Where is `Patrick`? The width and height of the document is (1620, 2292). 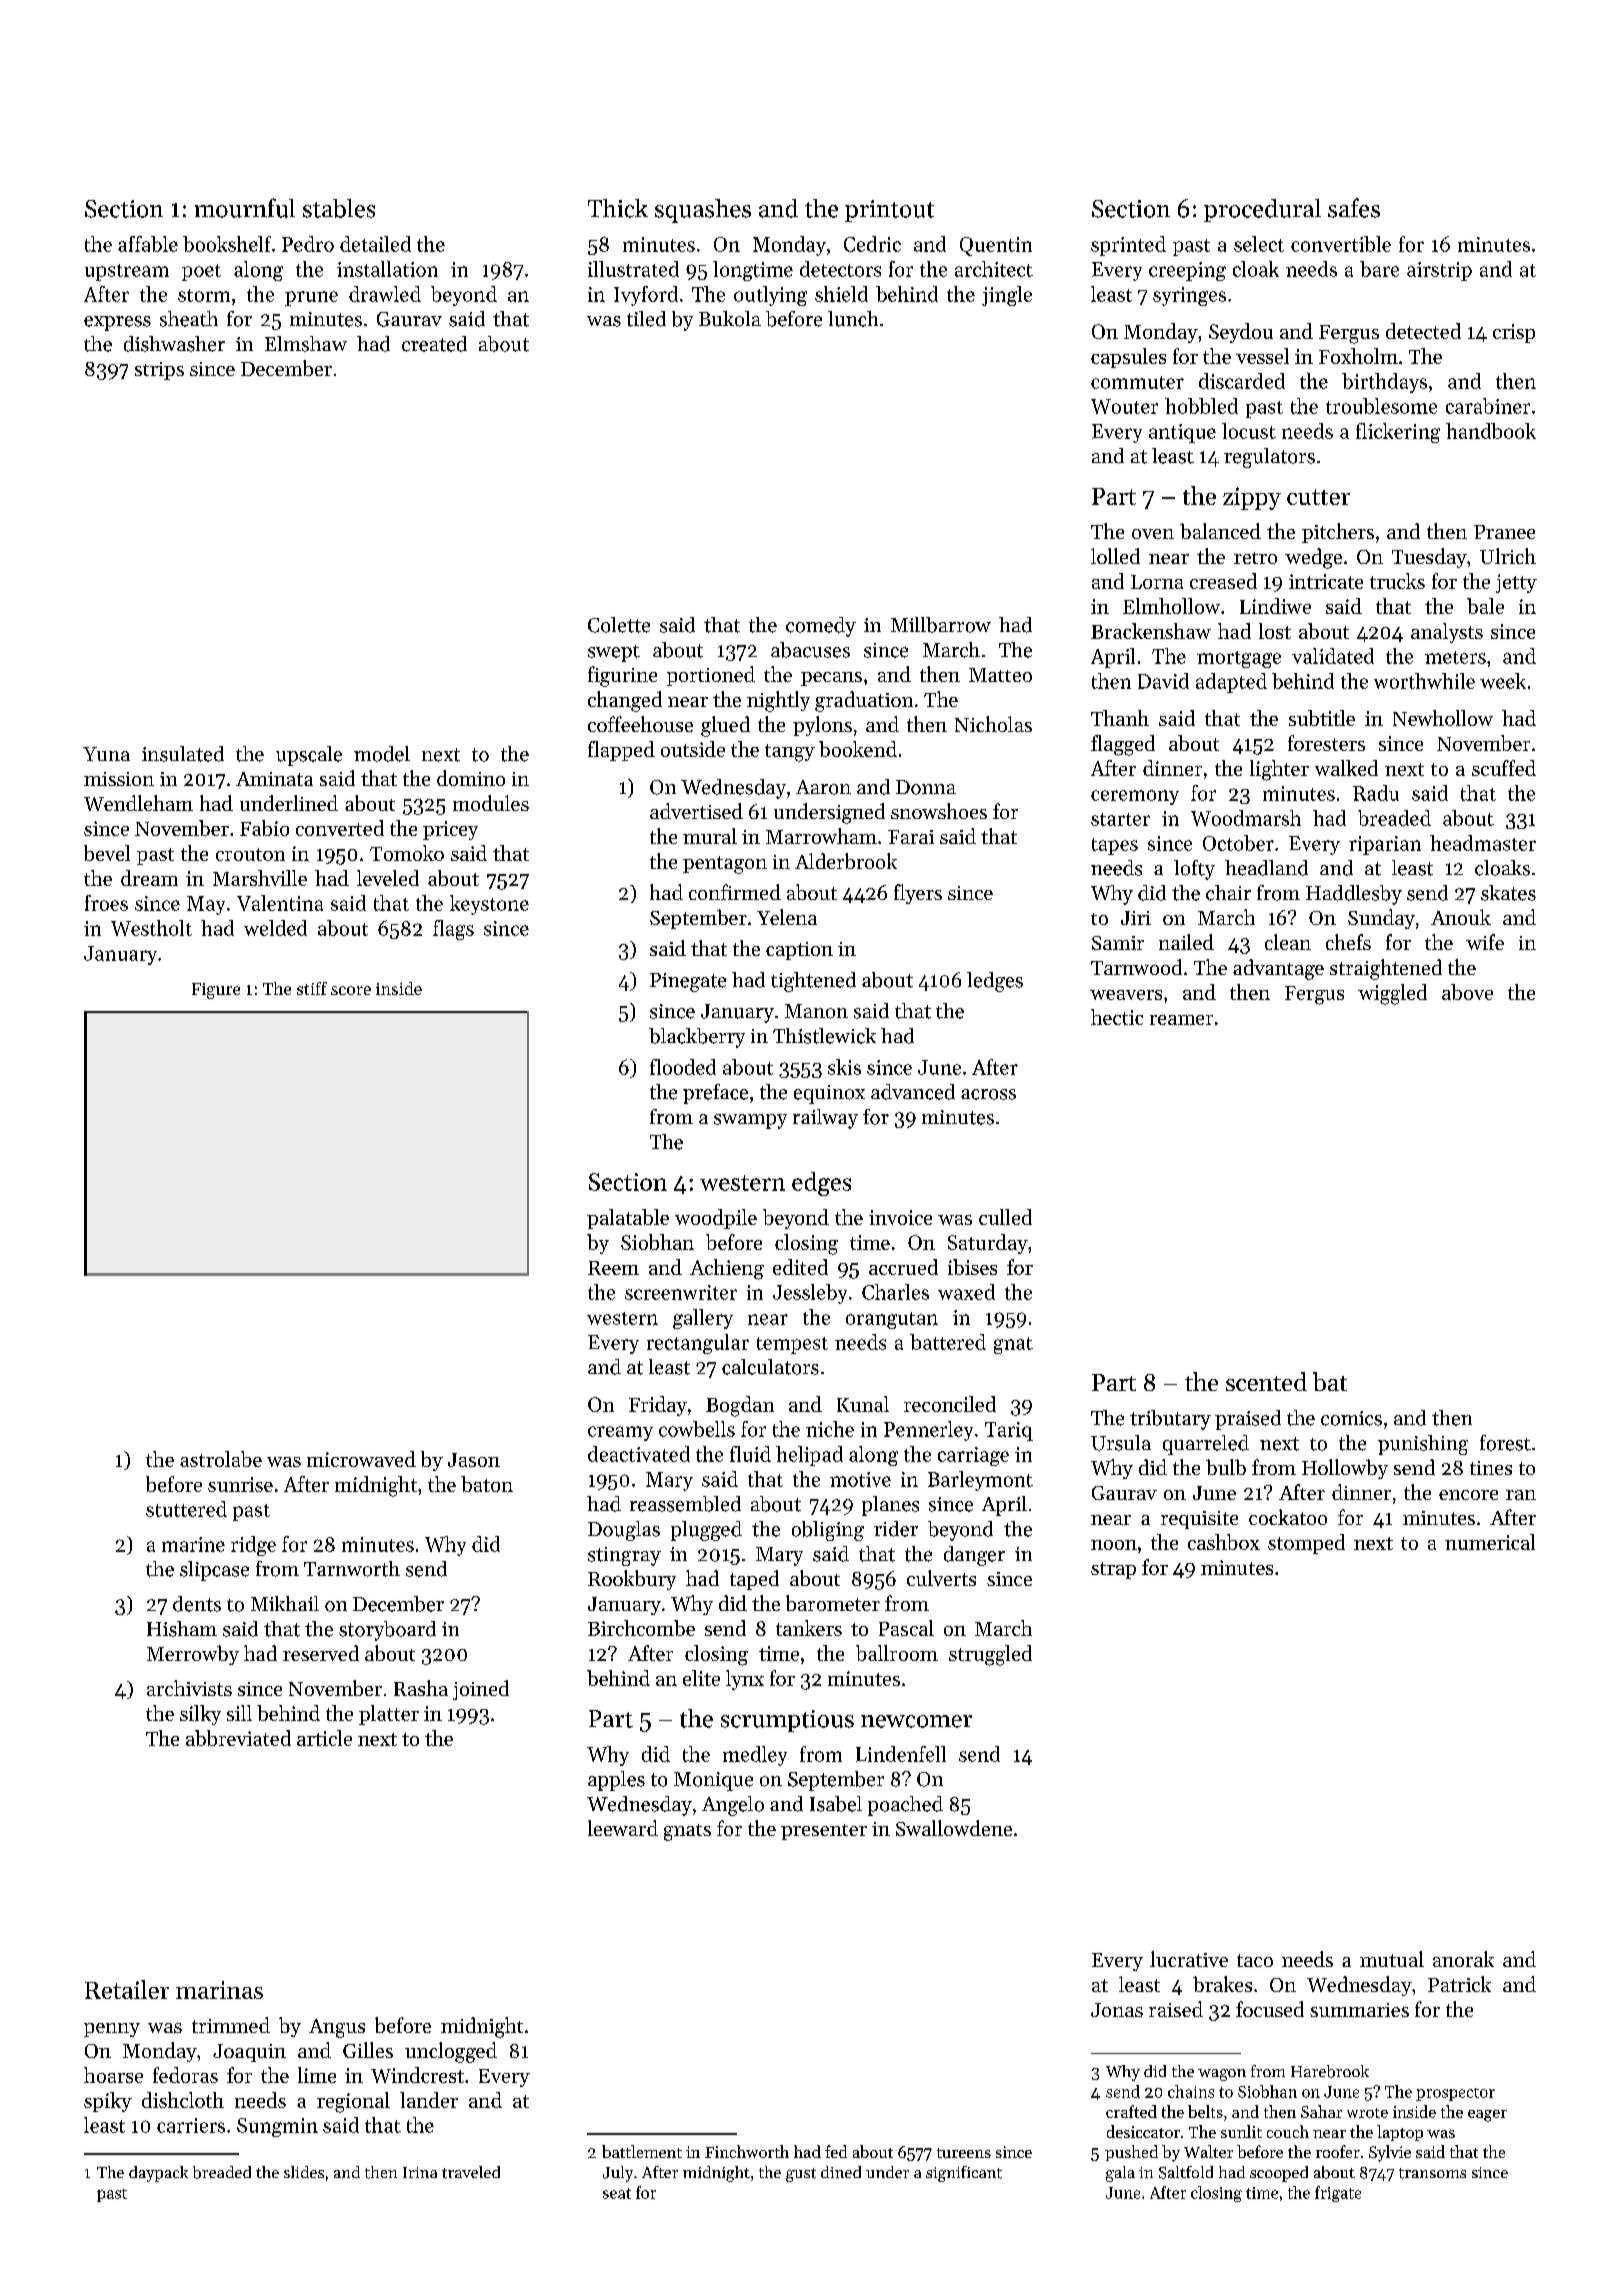 Patrick is located at coordinates (1459, 1984).
